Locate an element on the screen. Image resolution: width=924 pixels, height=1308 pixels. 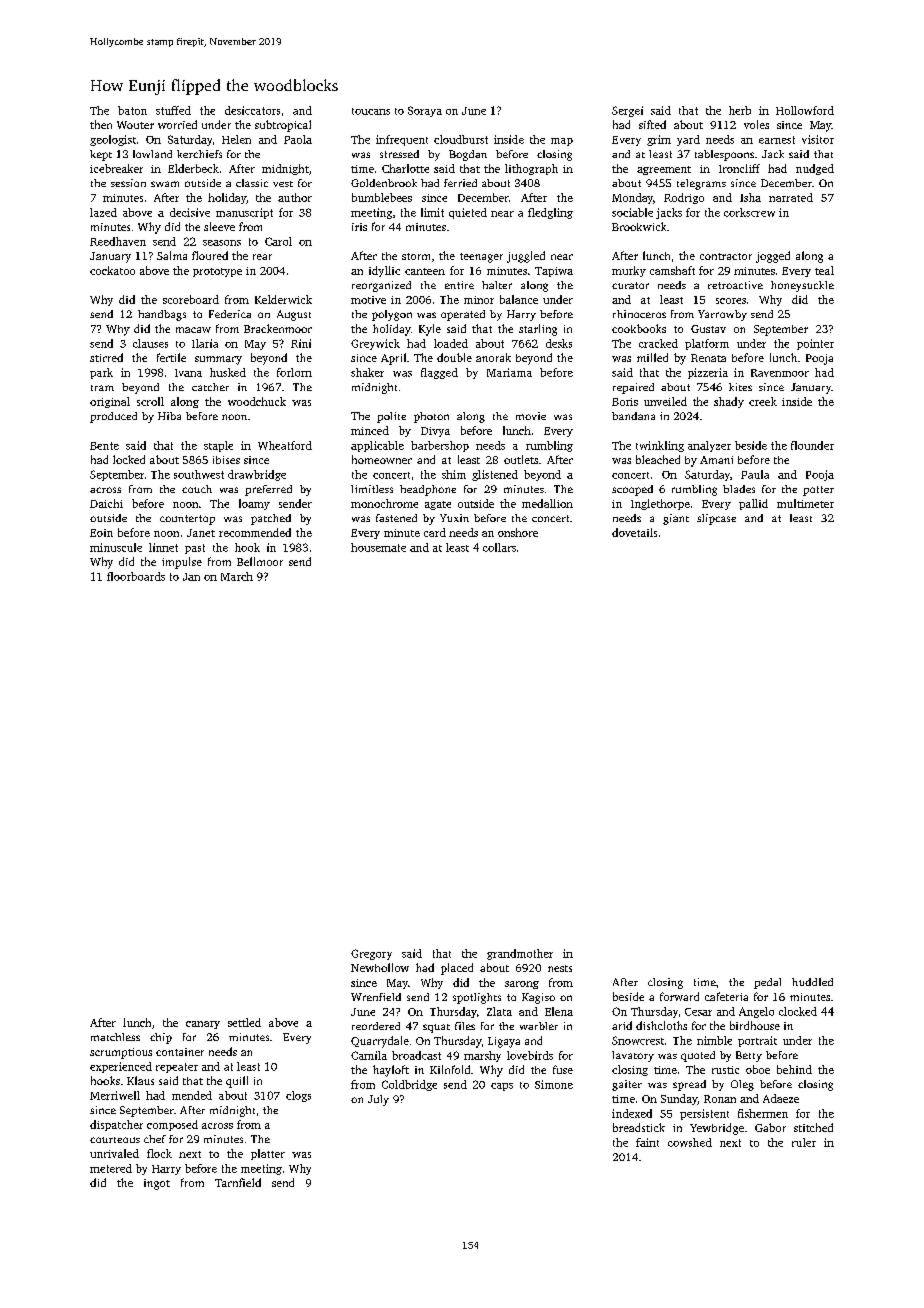
Daichi is located at coordinates (106, 503).
